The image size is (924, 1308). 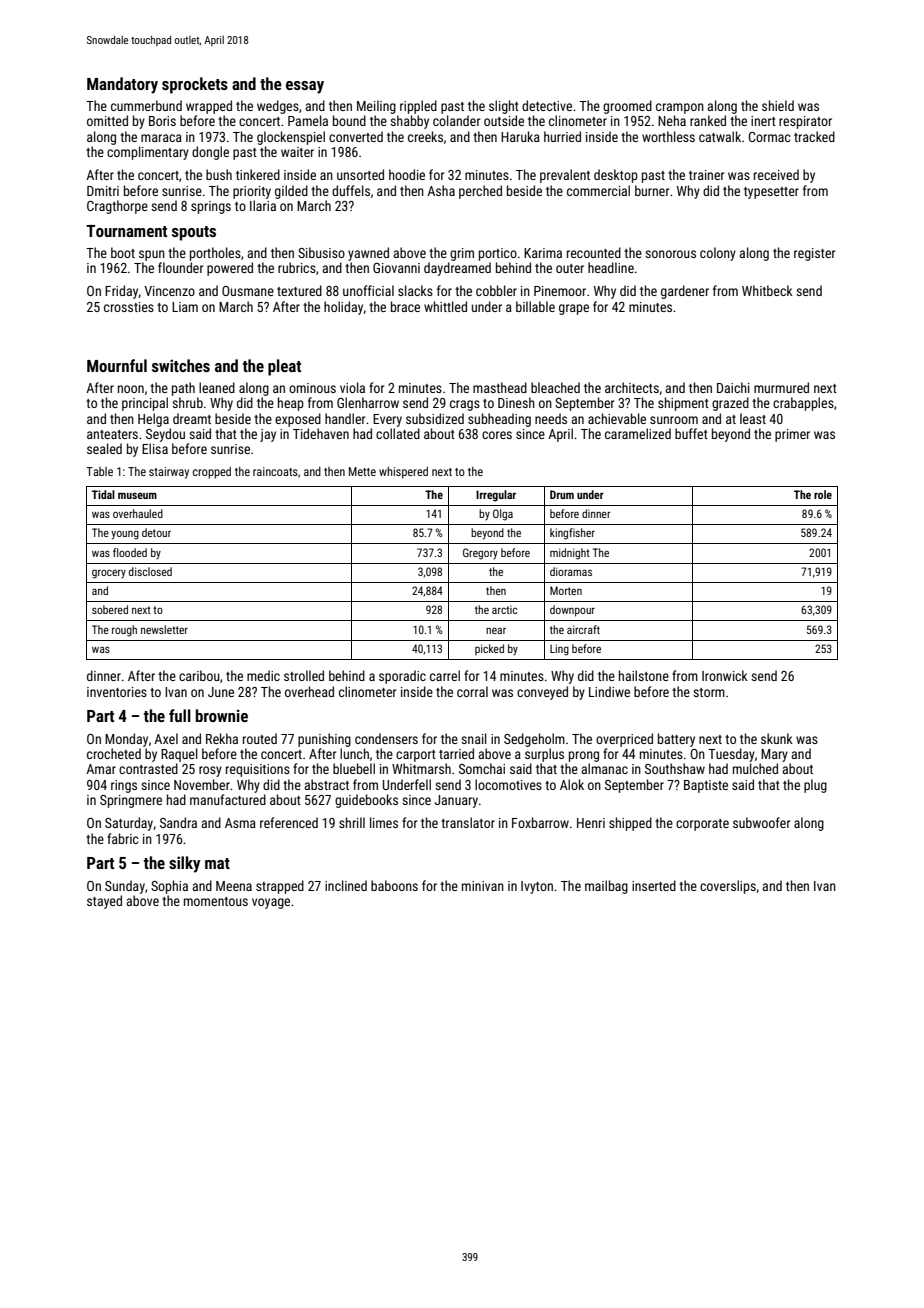 What do you see at coordinates (803, 404) in the image?
I see `crabapples` at bounding box center [803, 404].
